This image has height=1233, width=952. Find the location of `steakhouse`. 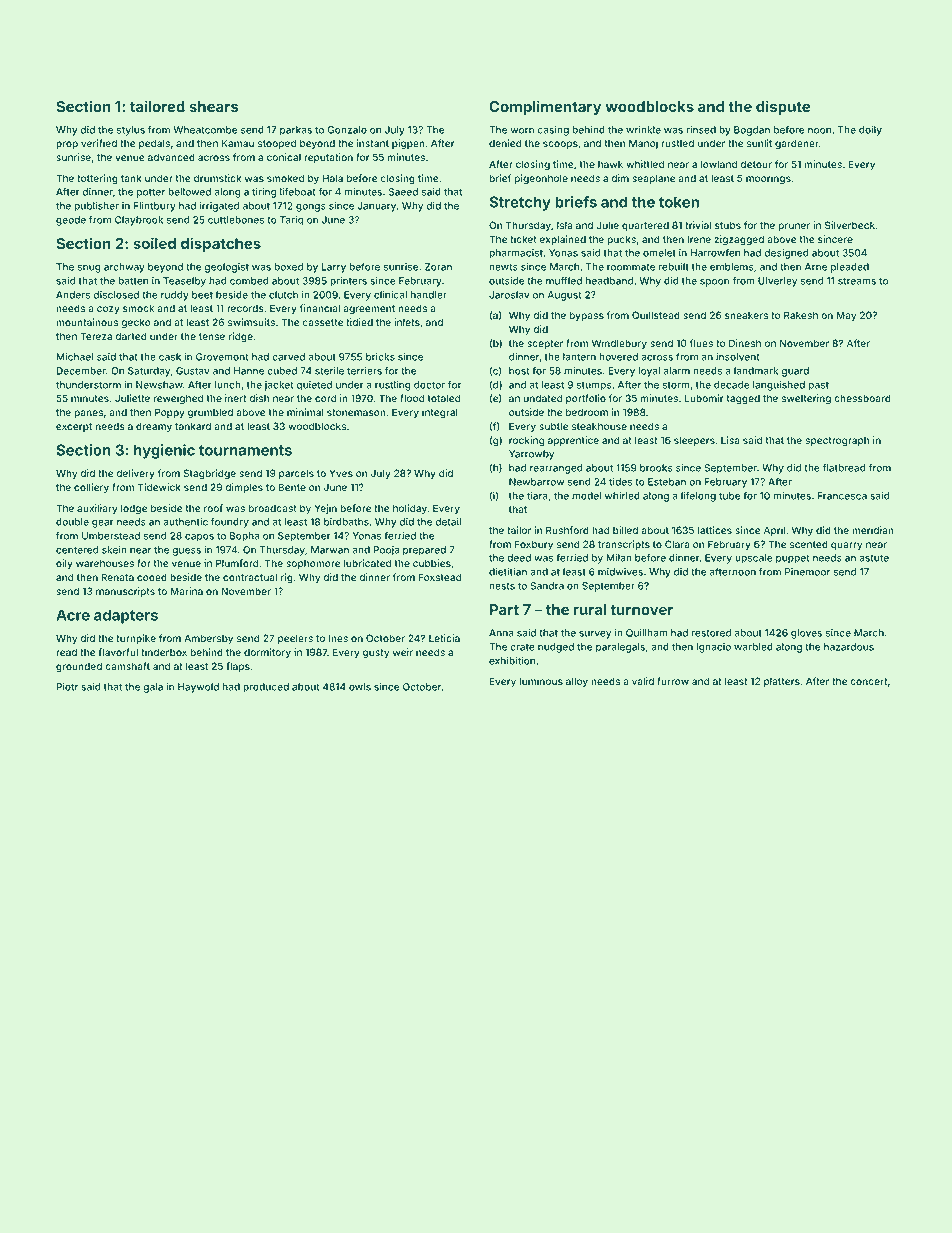

steakhouse is located at coordinates (599, 426).
